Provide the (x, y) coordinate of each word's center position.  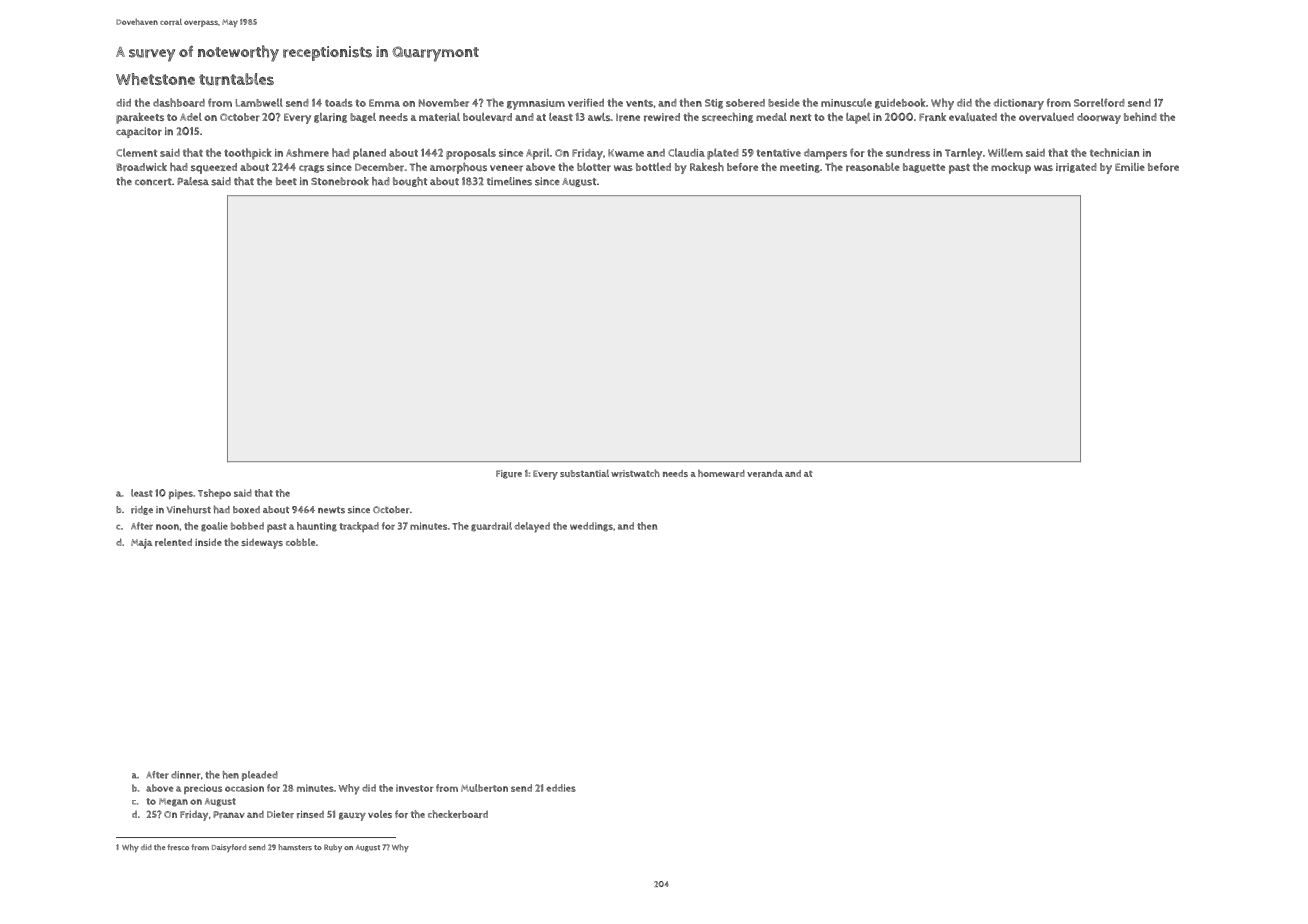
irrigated (1076, 168)
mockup (1011, 168)
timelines (509, 181)
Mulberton (484, 788)
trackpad (359, 527)
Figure (509, 474)
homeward (721, 473)
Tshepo (214, 494)
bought (410, 182)
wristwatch (635, 473)
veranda (765, 473)
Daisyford (229, 848)
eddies (561, 788)
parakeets (140, 118)
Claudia (686, 152)
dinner (185, 775)
